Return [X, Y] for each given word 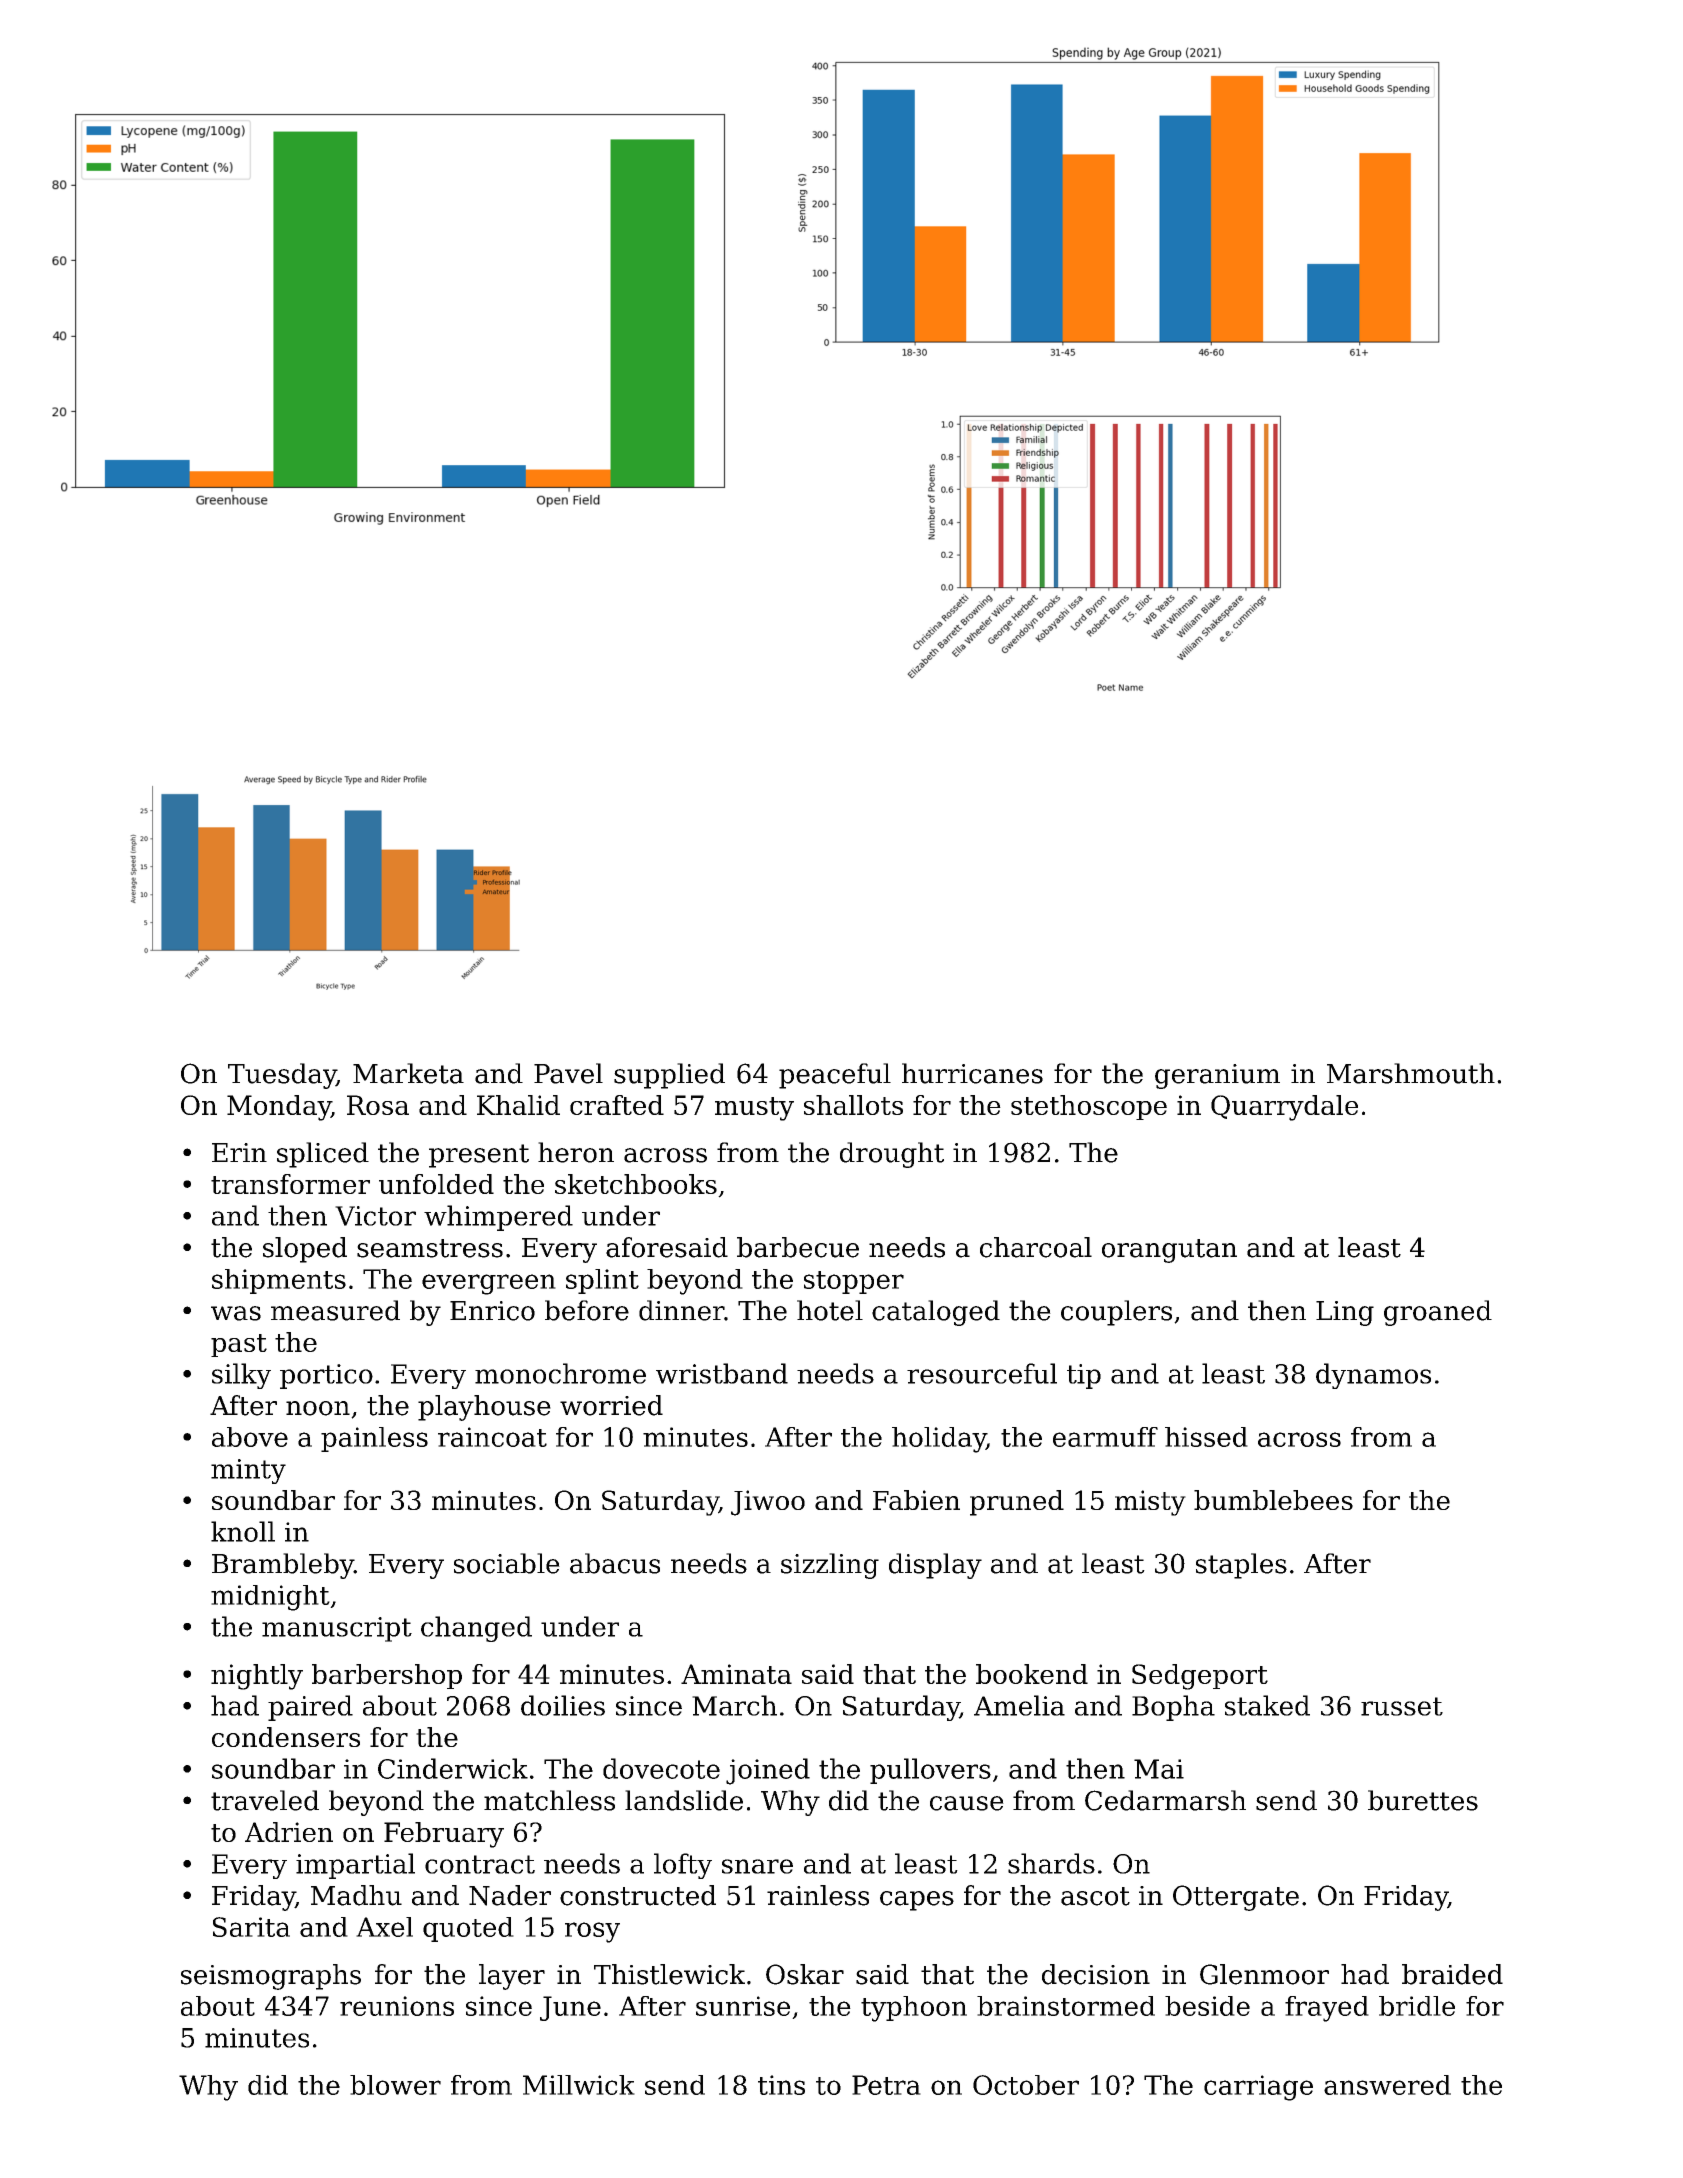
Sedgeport [1200, 1677]
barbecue [798, 1247]
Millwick [579, 2085]
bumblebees [1273, 1500]
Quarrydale [1284, 1108]
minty [248, 1471]
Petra [886, 2085]
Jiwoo [768, 1503]
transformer [290, 1184]
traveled [265, 1800]
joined [768, 1771]
